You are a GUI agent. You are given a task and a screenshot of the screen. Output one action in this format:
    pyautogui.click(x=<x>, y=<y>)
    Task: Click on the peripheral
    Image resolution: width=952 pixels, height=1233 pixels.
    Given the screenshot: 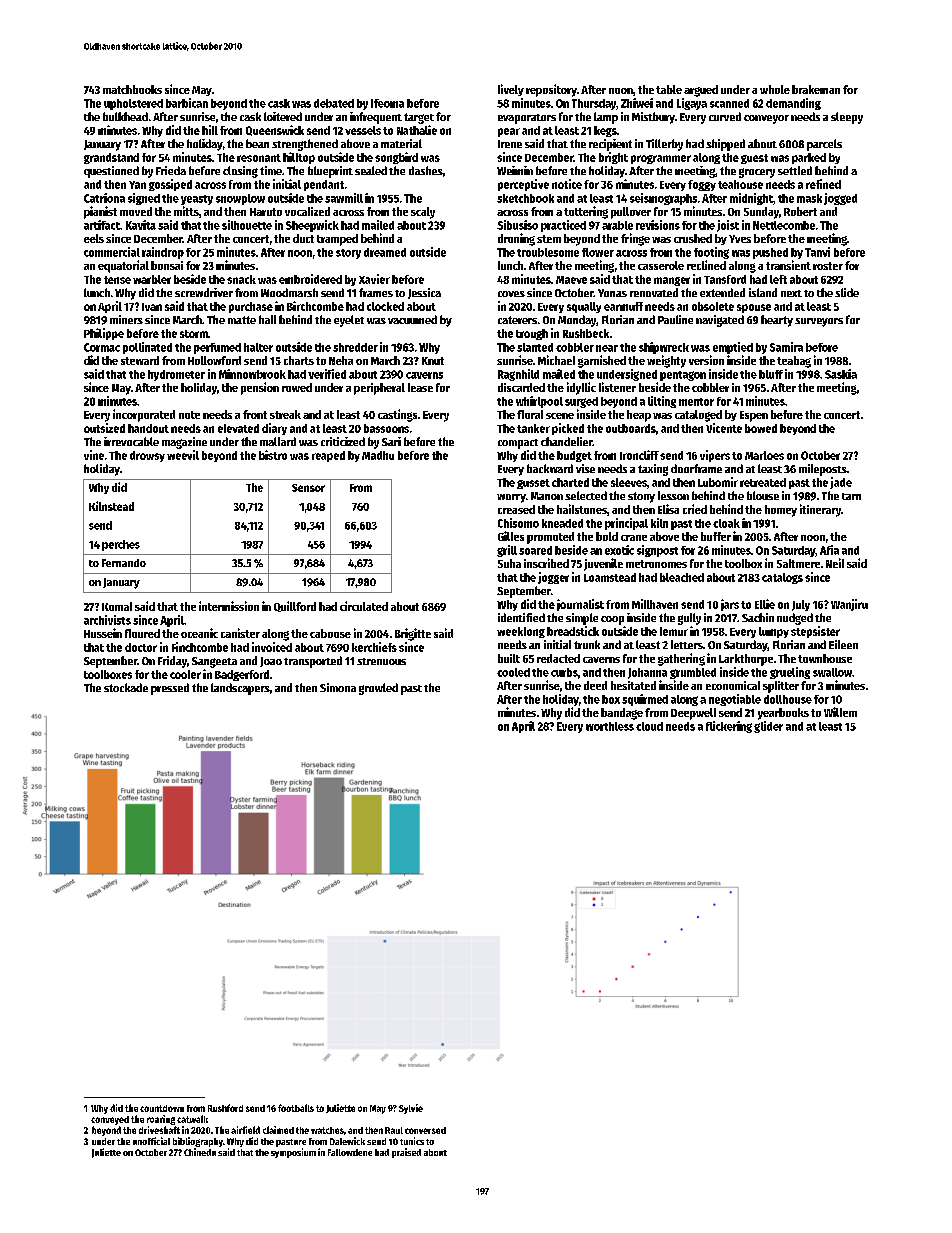 What is the action you would take?
    pyautogui.click(x=379, y=389)
